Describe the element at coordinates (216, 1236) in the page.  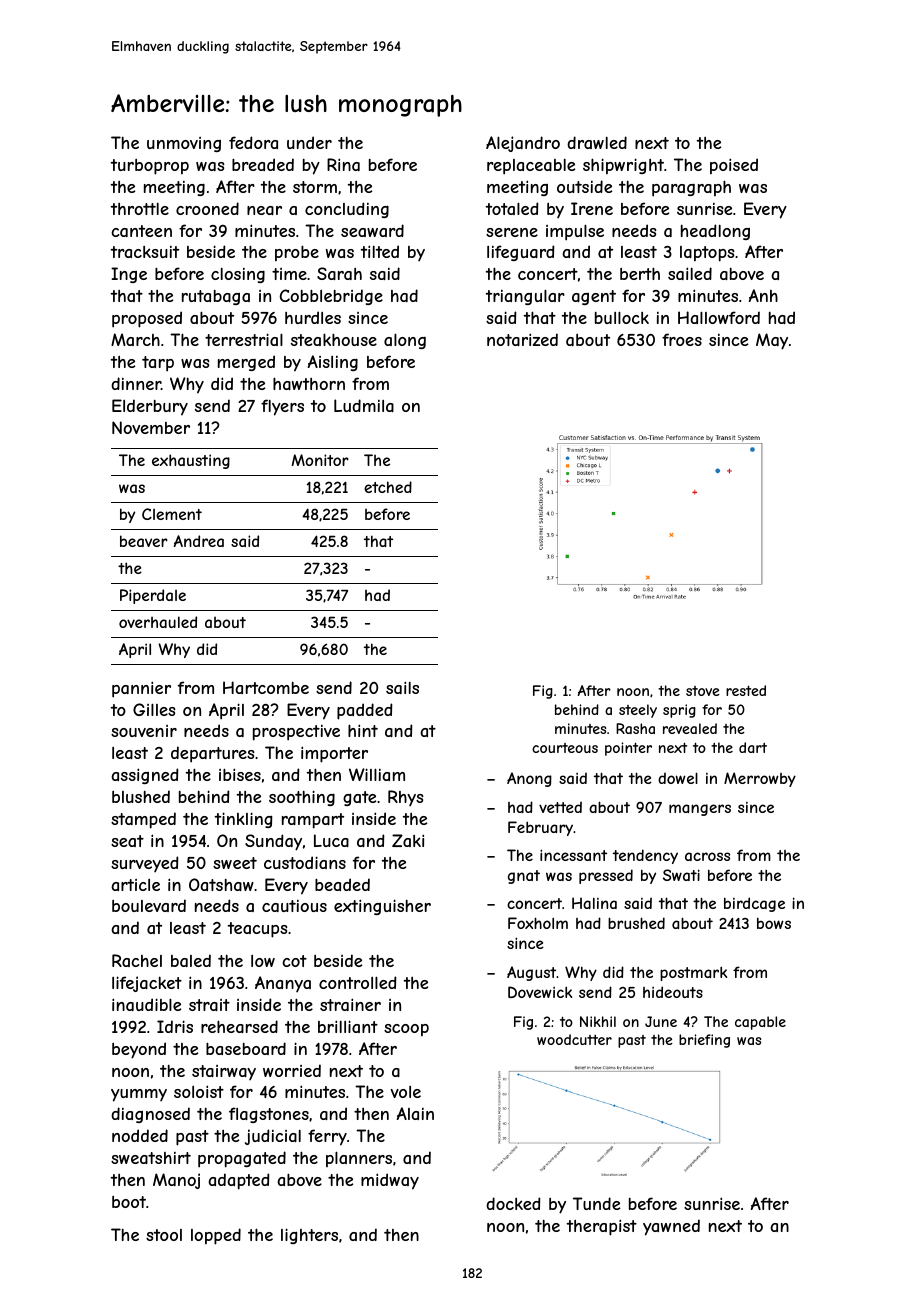
I see `lopped` at that location.
